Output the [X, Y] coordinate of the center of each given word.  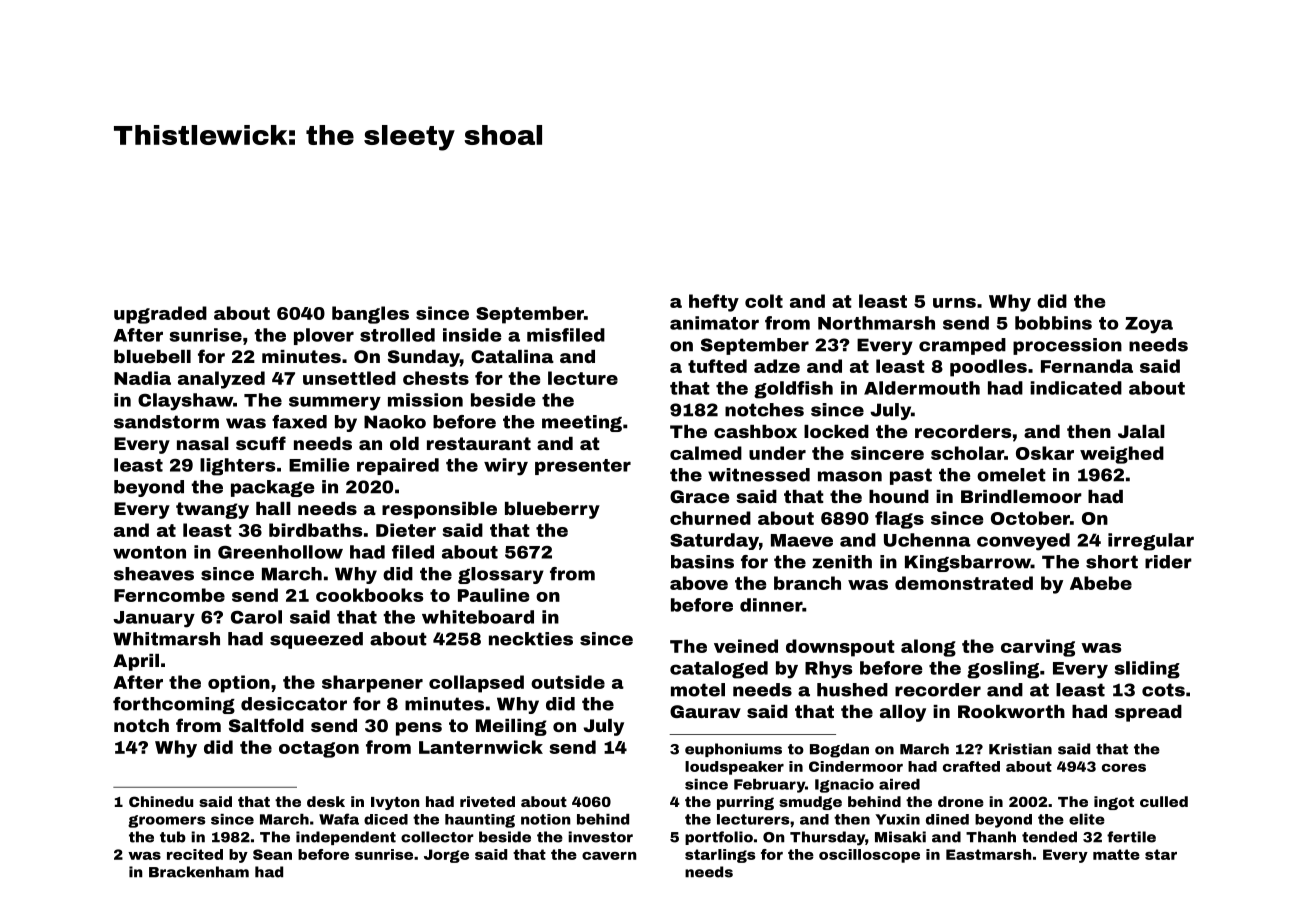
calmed [706, 453]
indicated [1076, 388]
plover [324, 336]
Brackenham [199, 872]
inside [472, 335]
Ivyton [395, 803]
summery [335, 403]
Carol [256, 617]
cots [1163, 690]
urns [954, 303]
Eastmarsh [989, 854]
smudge [810, 803]
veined [746, 646]
